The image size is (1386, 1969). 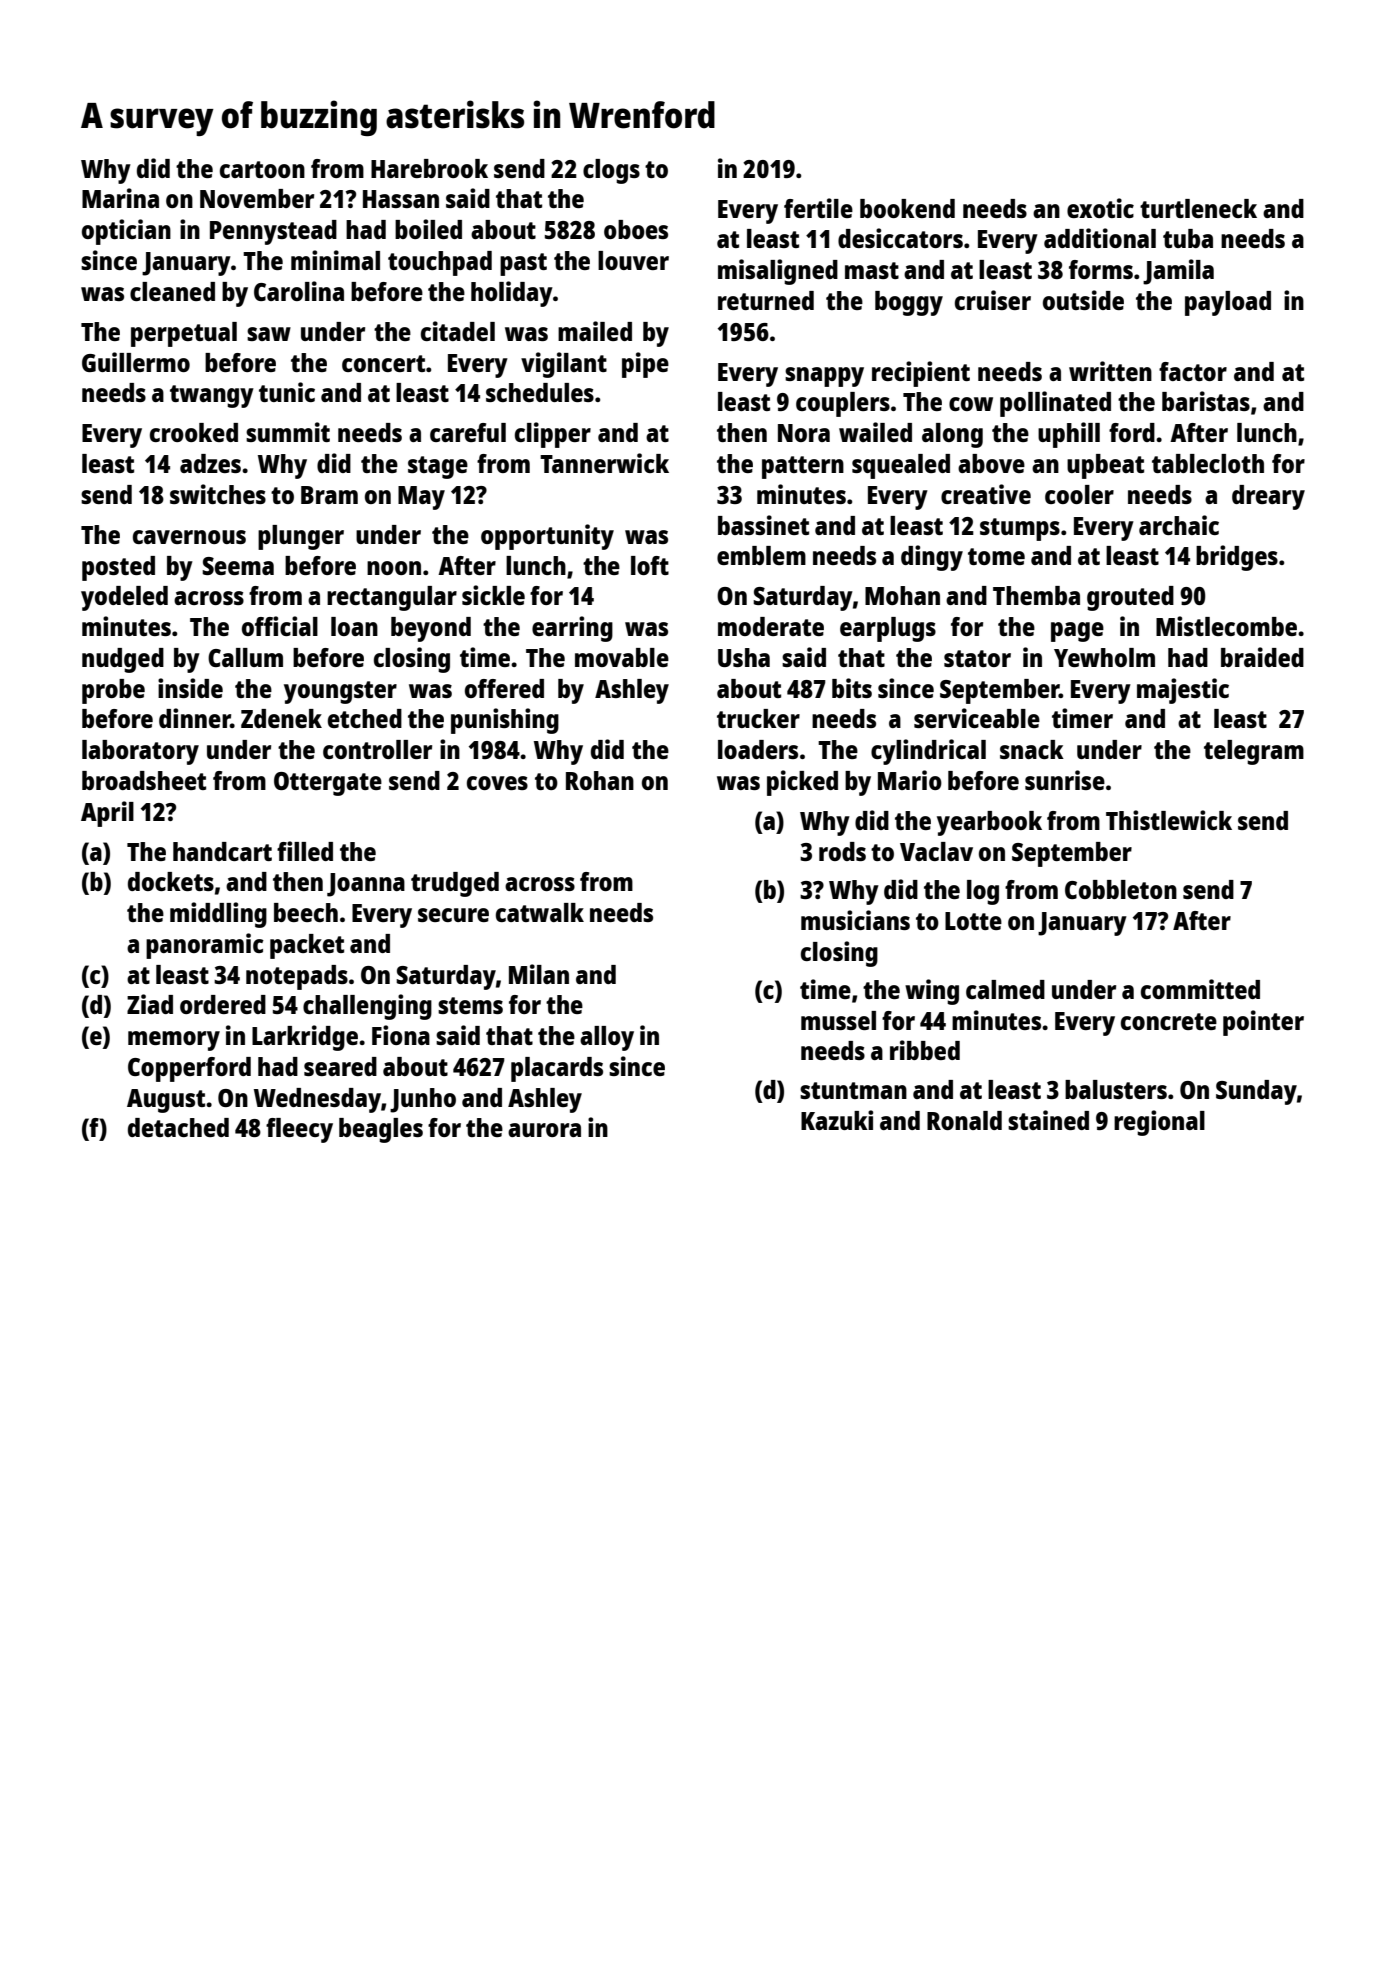 What do you see at coordinates (771, 626) in the screenshot?
I see `moderate` at bounding box center [771, 626].
